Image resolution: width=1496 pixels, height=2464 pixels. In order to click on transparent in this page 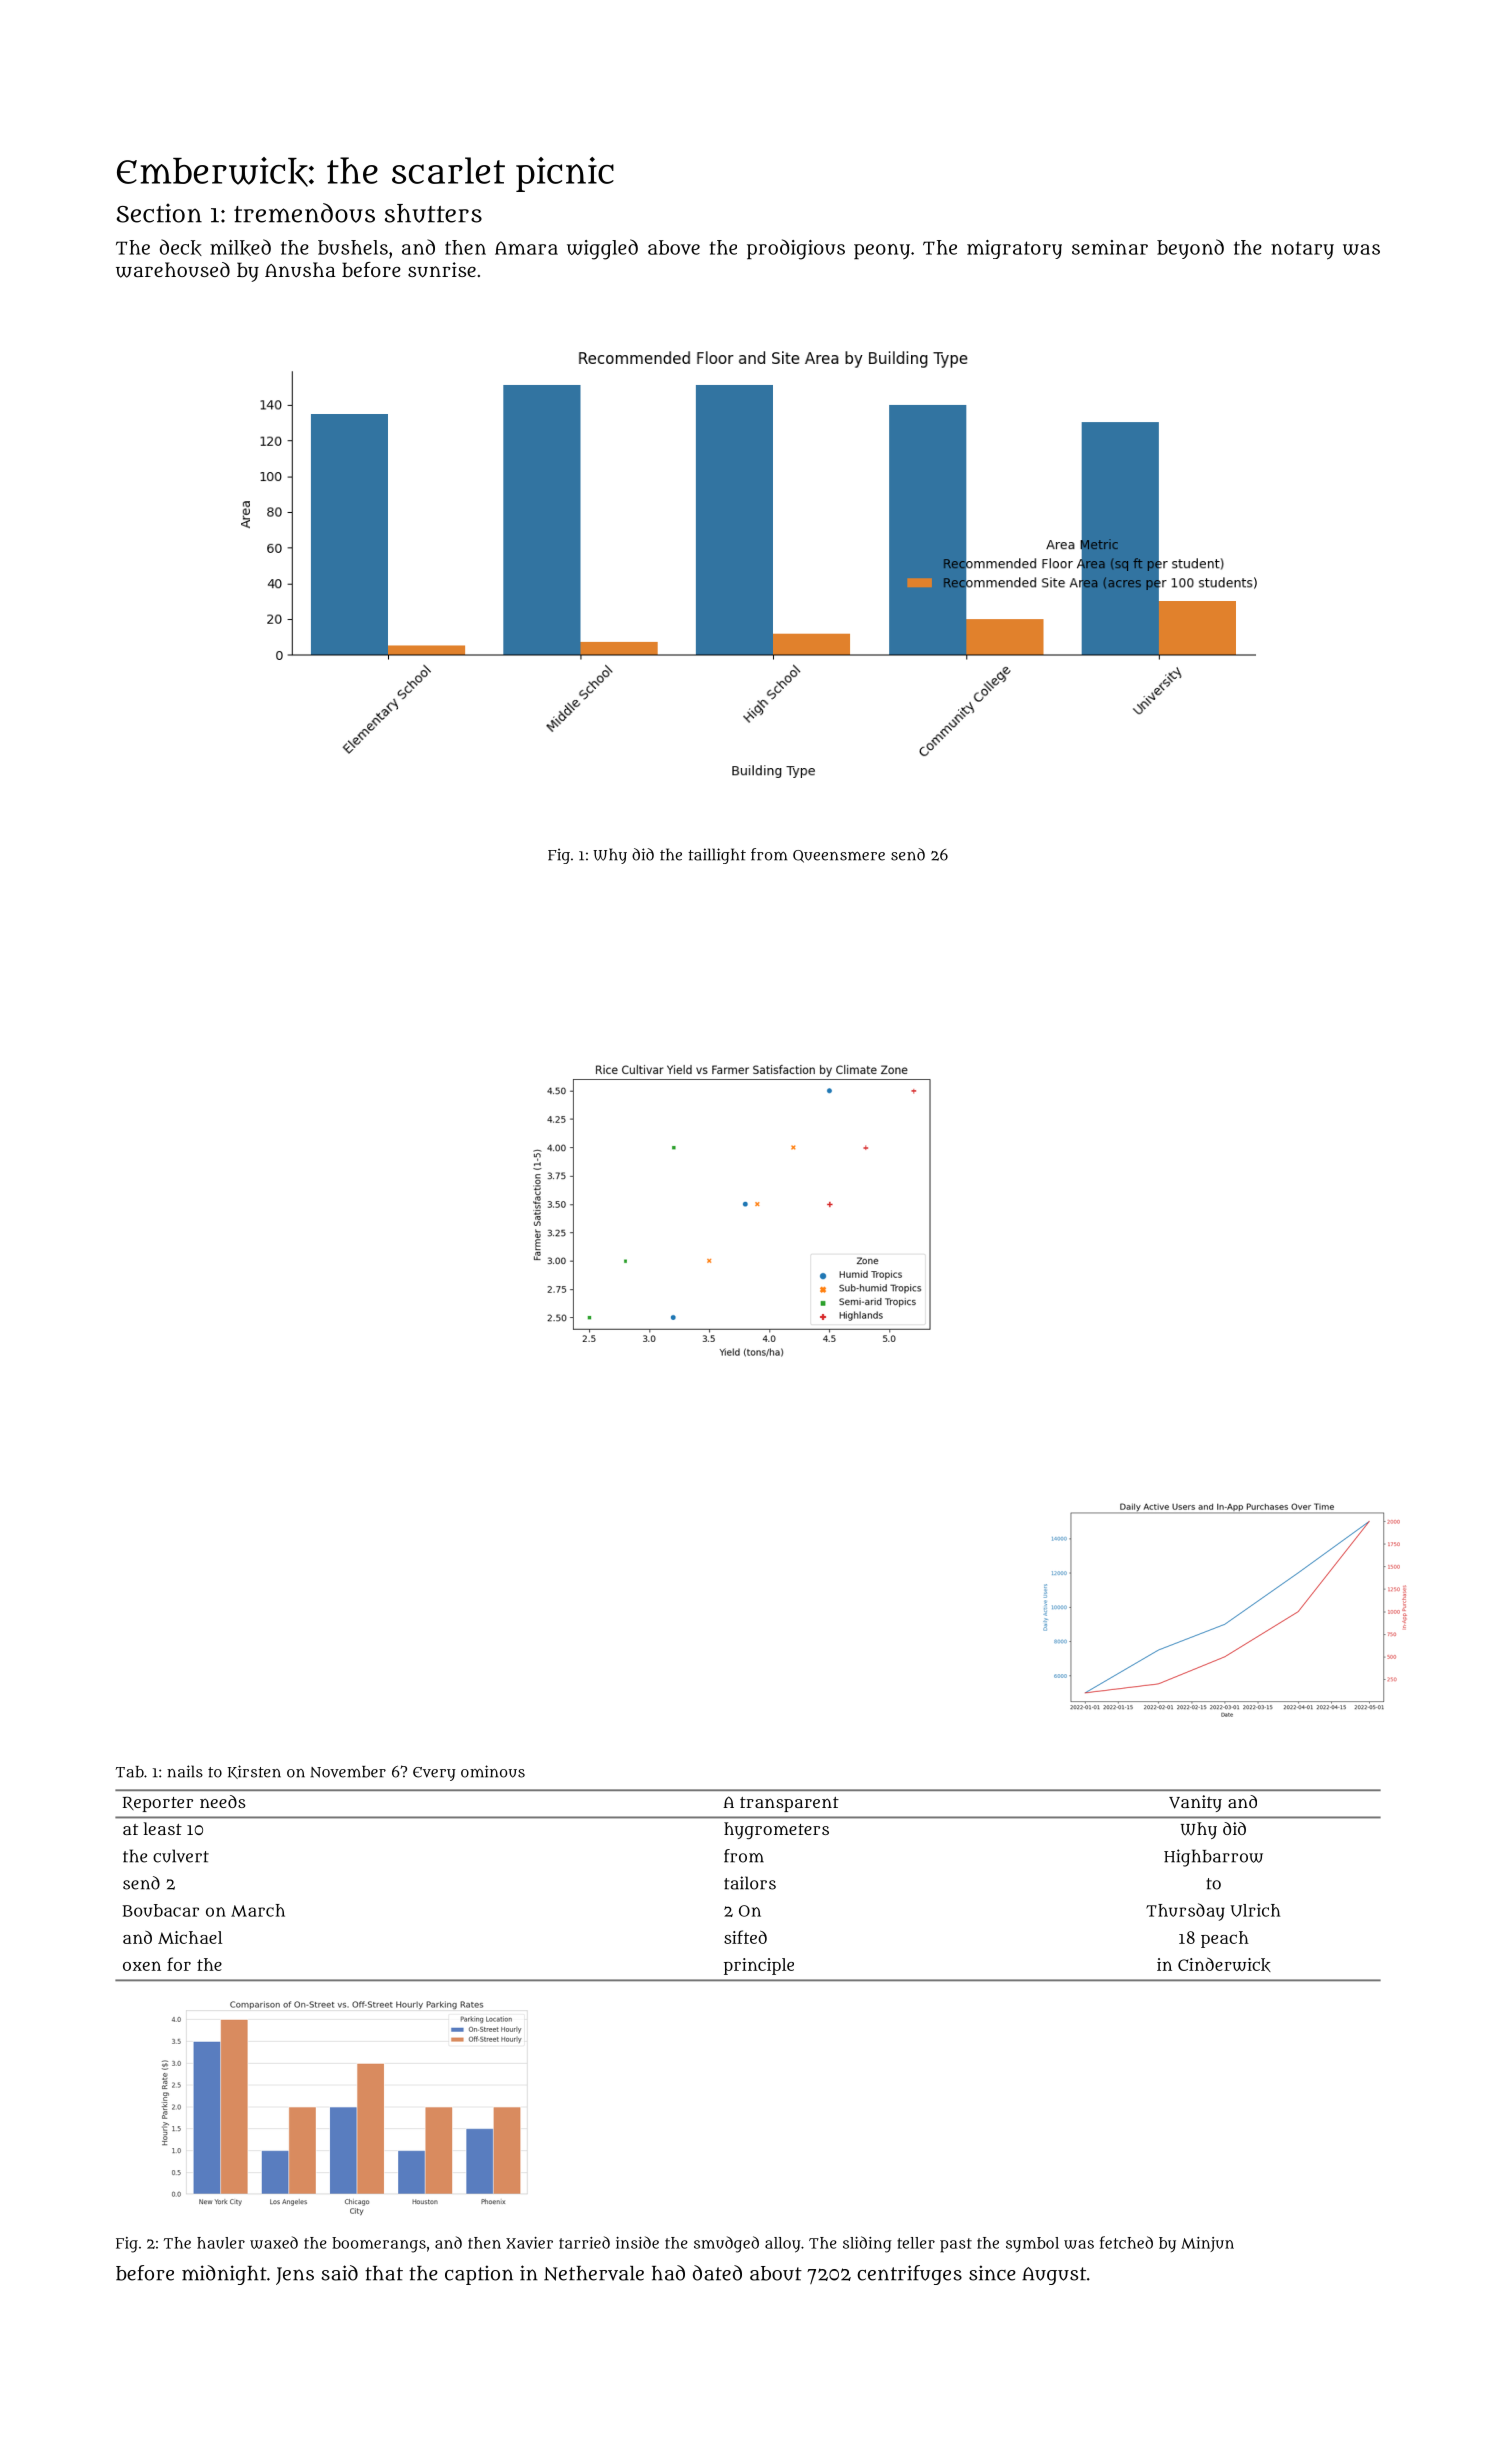, I will do `click(789, 1804)`.
